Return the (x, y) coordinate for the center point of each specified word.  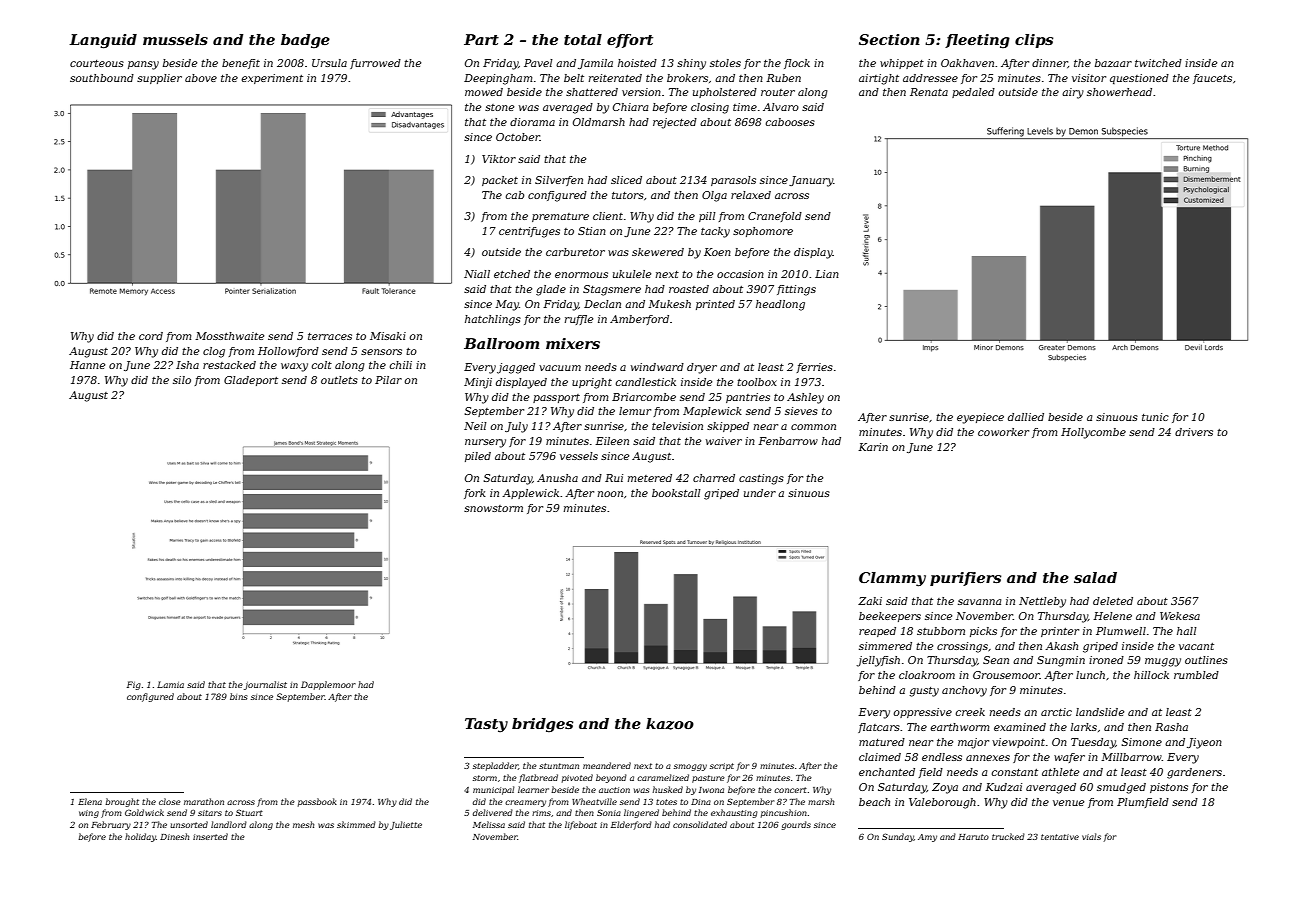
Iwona (711, 790)
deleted (1113, 601)
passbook (317, 802)
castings (761, 479)
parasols (733, 181)
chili (401, 365)
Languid (103, 41)
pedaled (973, 93)
